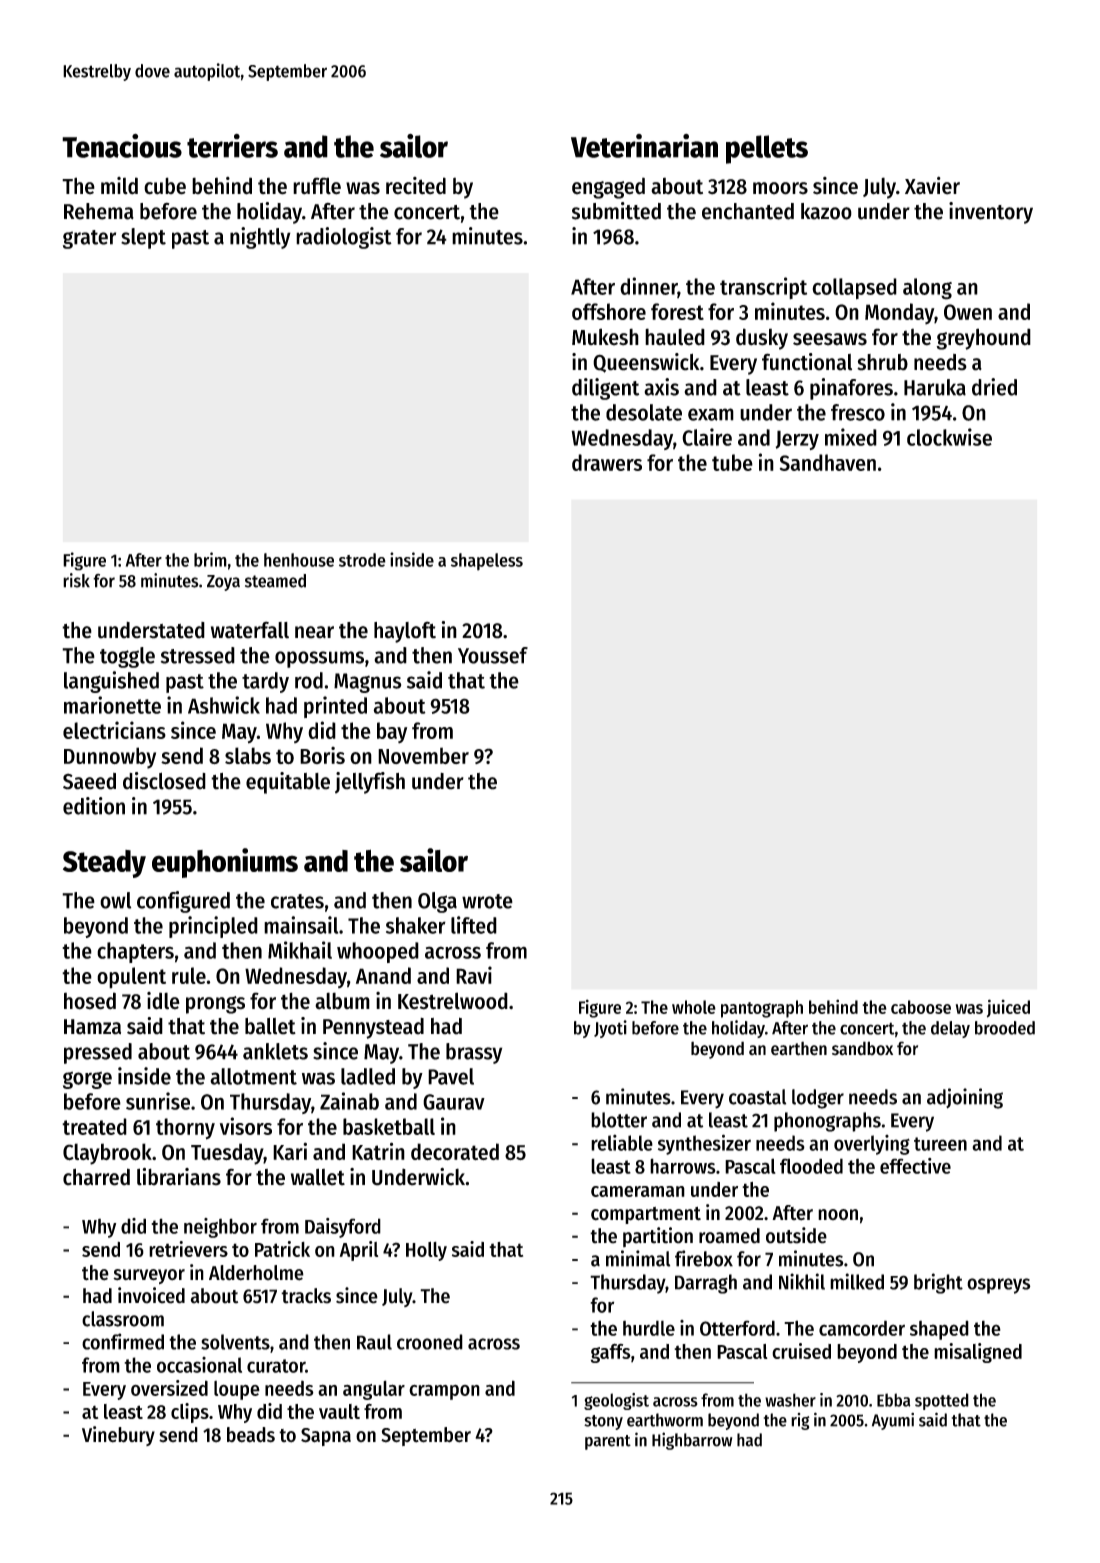  Describe the element at coordinates (828, 462) in the page. I see `Sandhaven` at that location.
